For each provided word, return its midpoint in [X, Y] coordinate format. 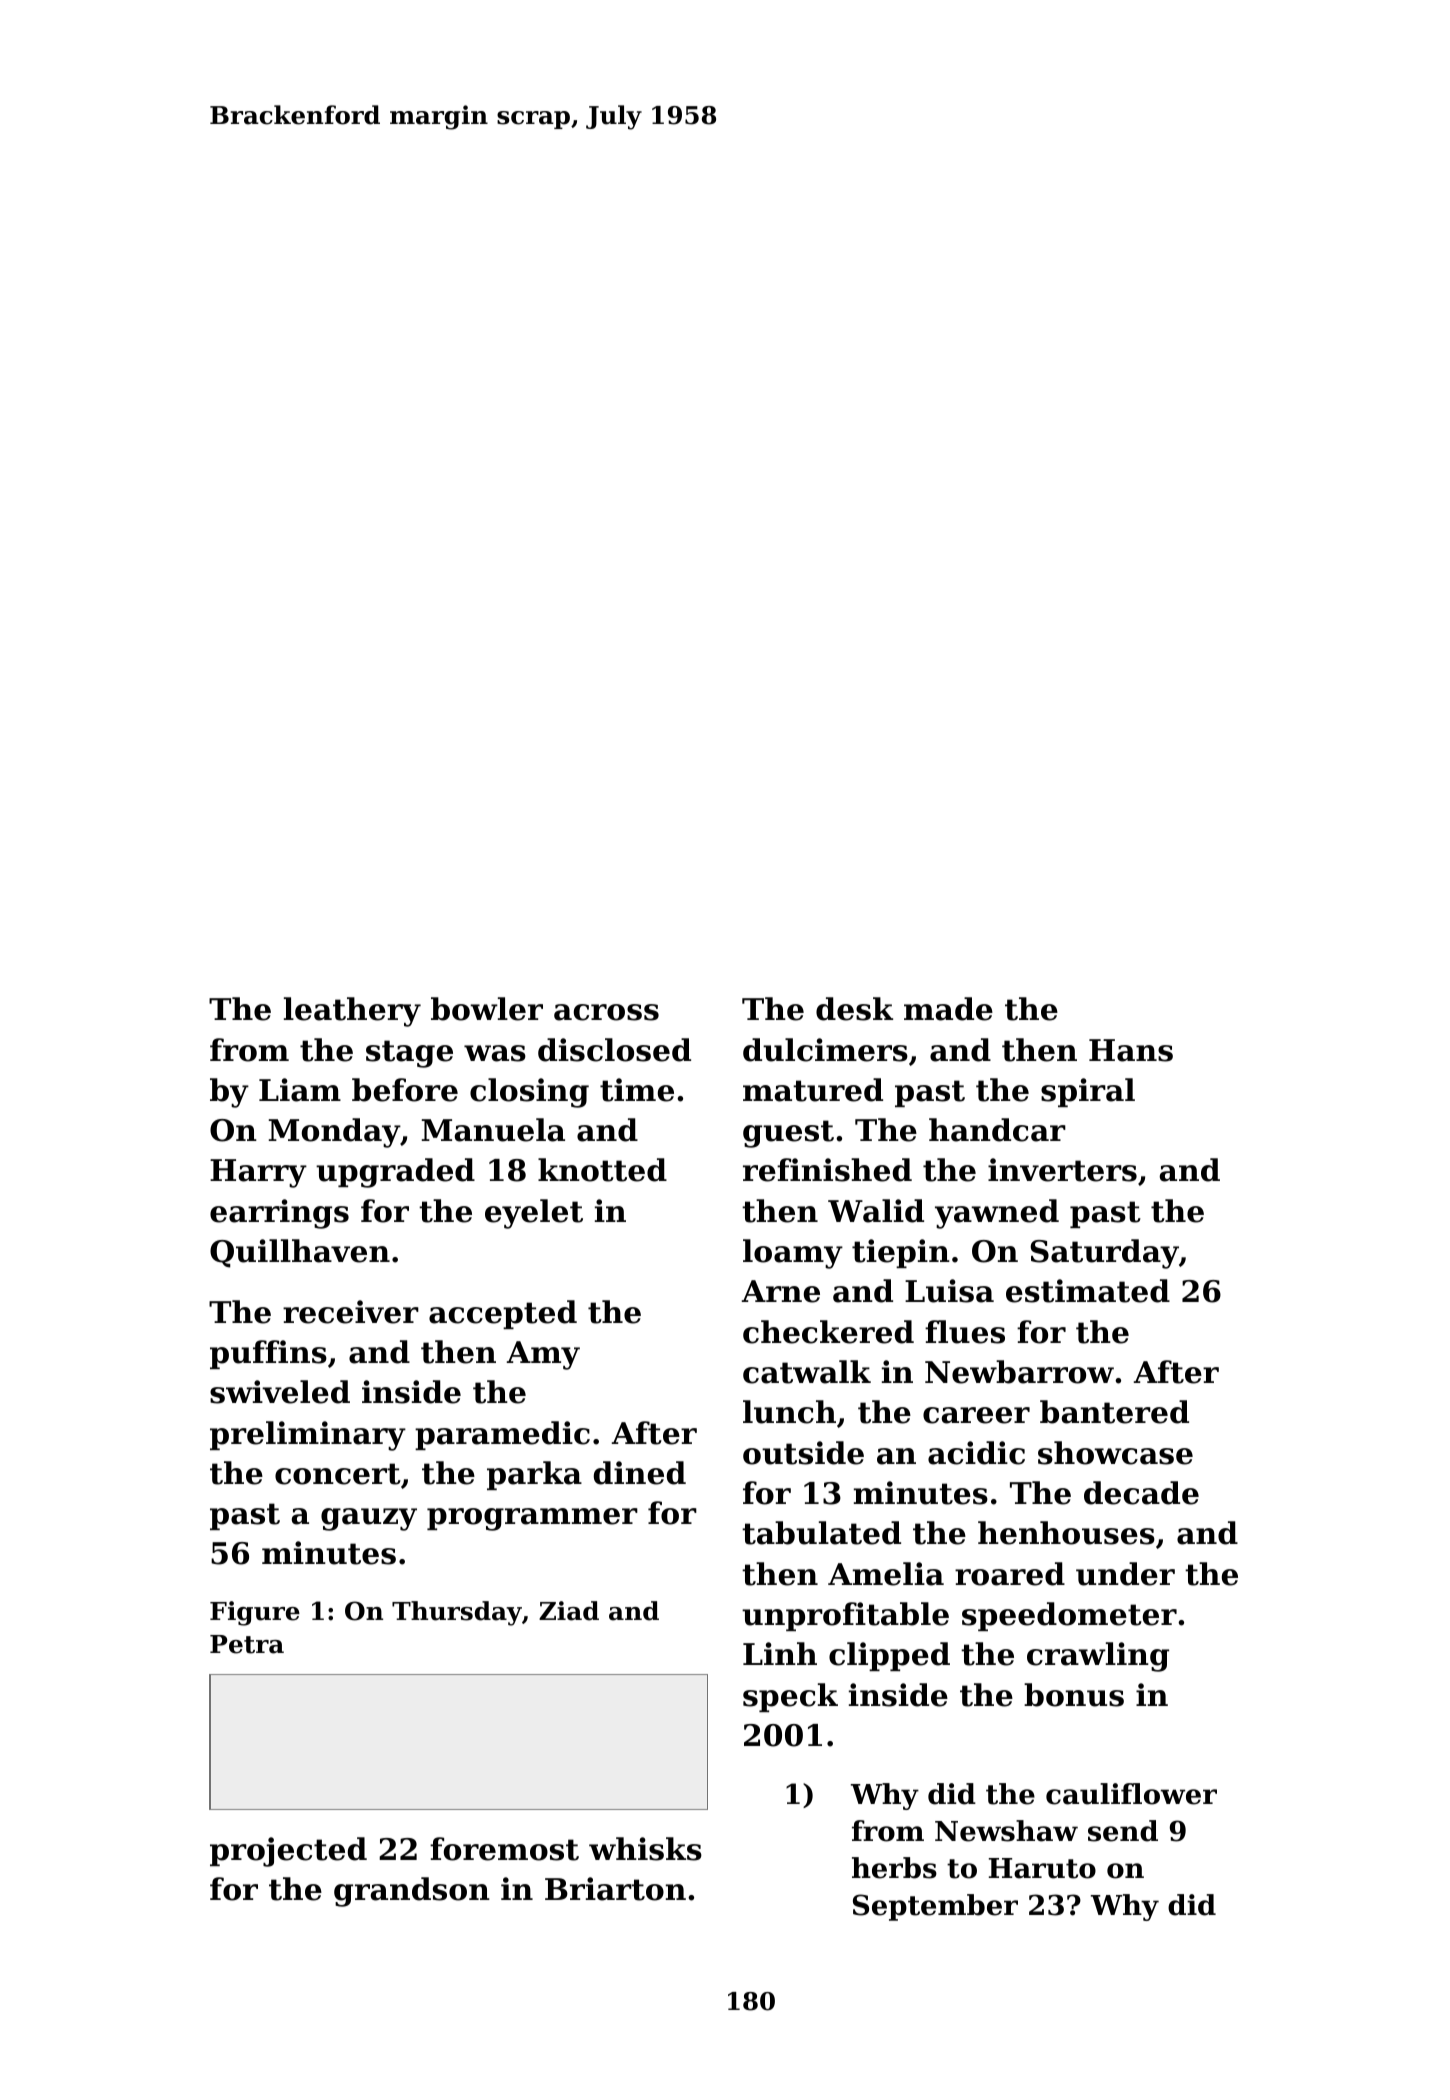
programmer [532, 1519]
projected [288, 1852]
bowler [487, 1009]
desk [854, 1009]
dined [640, 1473]
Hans [1131, 1050]
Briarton [615, 1889]
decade [1141, 1493]
